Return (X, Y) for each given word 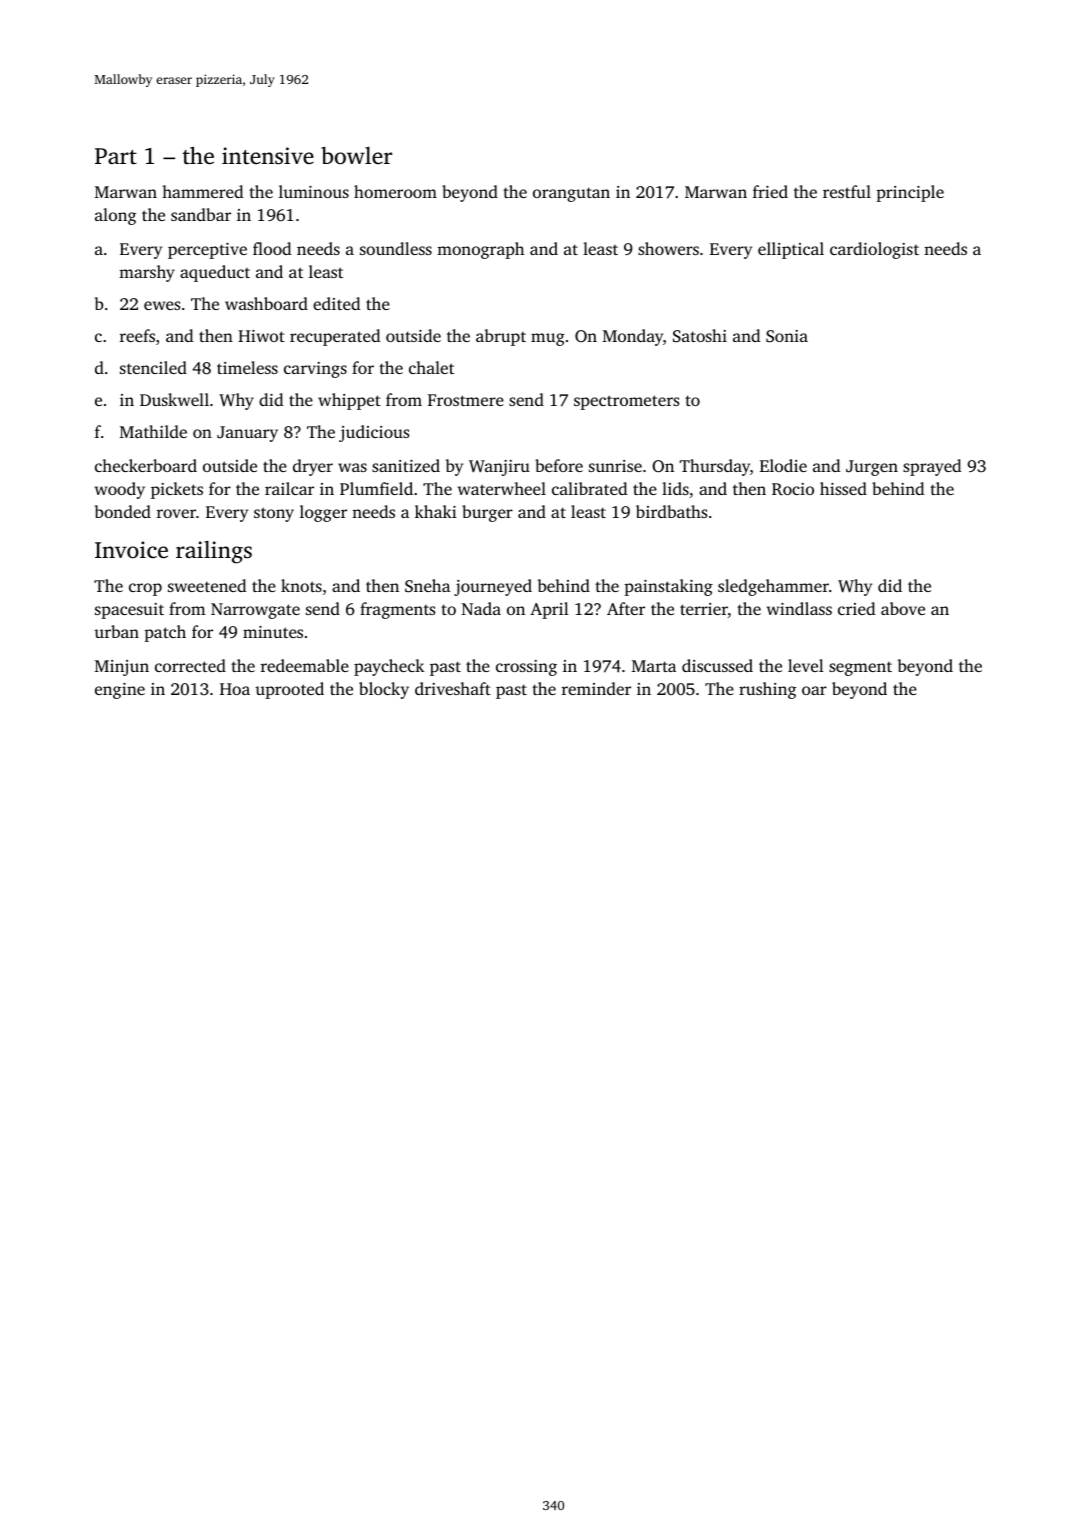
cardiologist (874, 250)
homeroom (395, 191)
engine (120, 691)
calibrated (589, 488)
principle (910, 193)
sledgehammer (773, 587)
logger (323, 513)
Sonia (787, 336)
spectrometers (626, 402)
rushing (767, 690)
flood (272, 248)
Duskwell (174, 399)
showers (668, 248)
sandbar (201, 214)
